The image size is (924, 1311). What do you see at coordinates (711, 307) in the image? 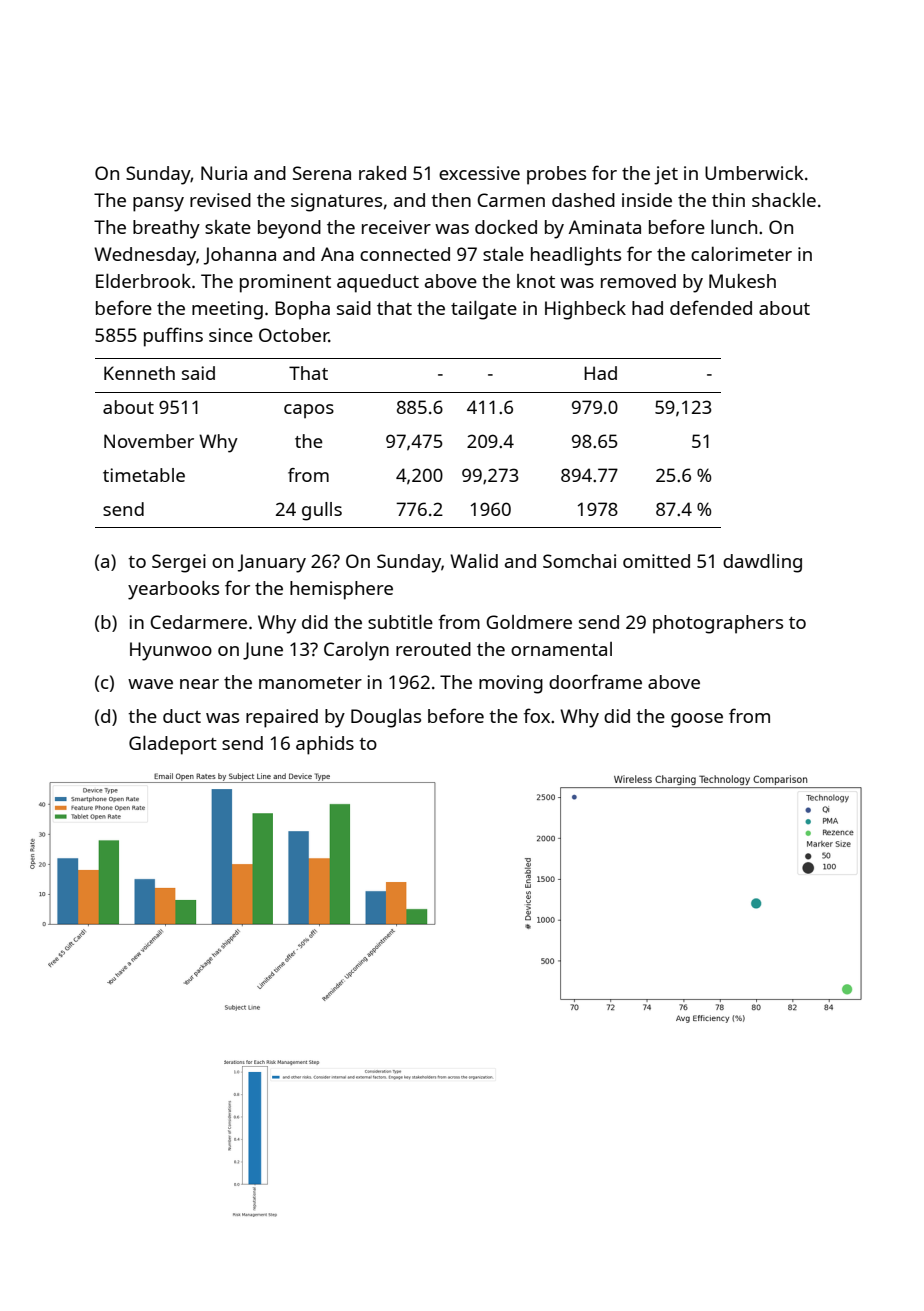
I see `defended` at bounding box center [711, 307].
